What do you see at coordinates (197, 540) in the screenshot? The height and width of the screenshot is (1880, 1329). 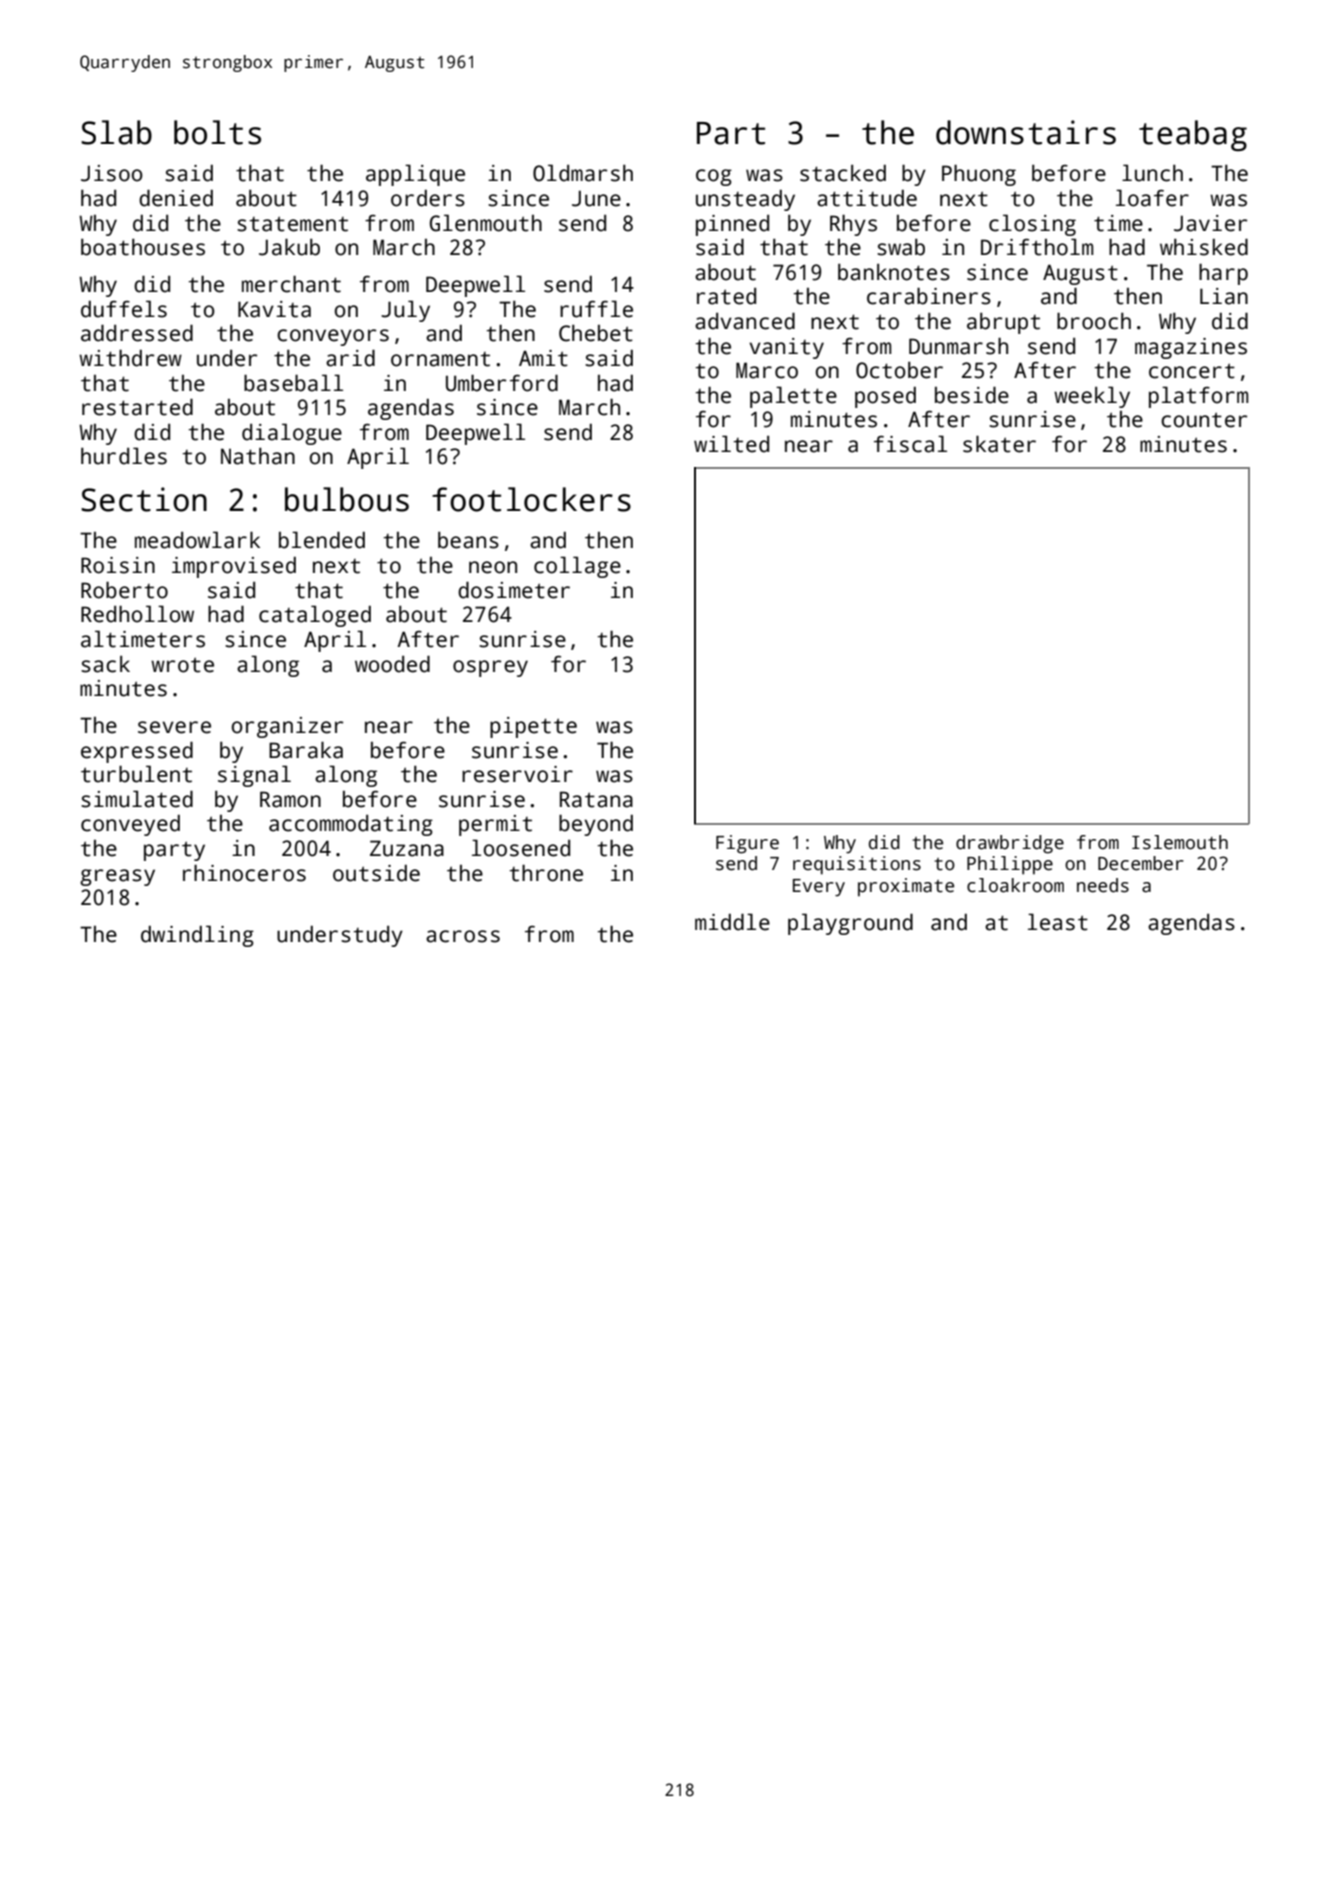 I see `meadowlark` at bounding box center [197, 540].
